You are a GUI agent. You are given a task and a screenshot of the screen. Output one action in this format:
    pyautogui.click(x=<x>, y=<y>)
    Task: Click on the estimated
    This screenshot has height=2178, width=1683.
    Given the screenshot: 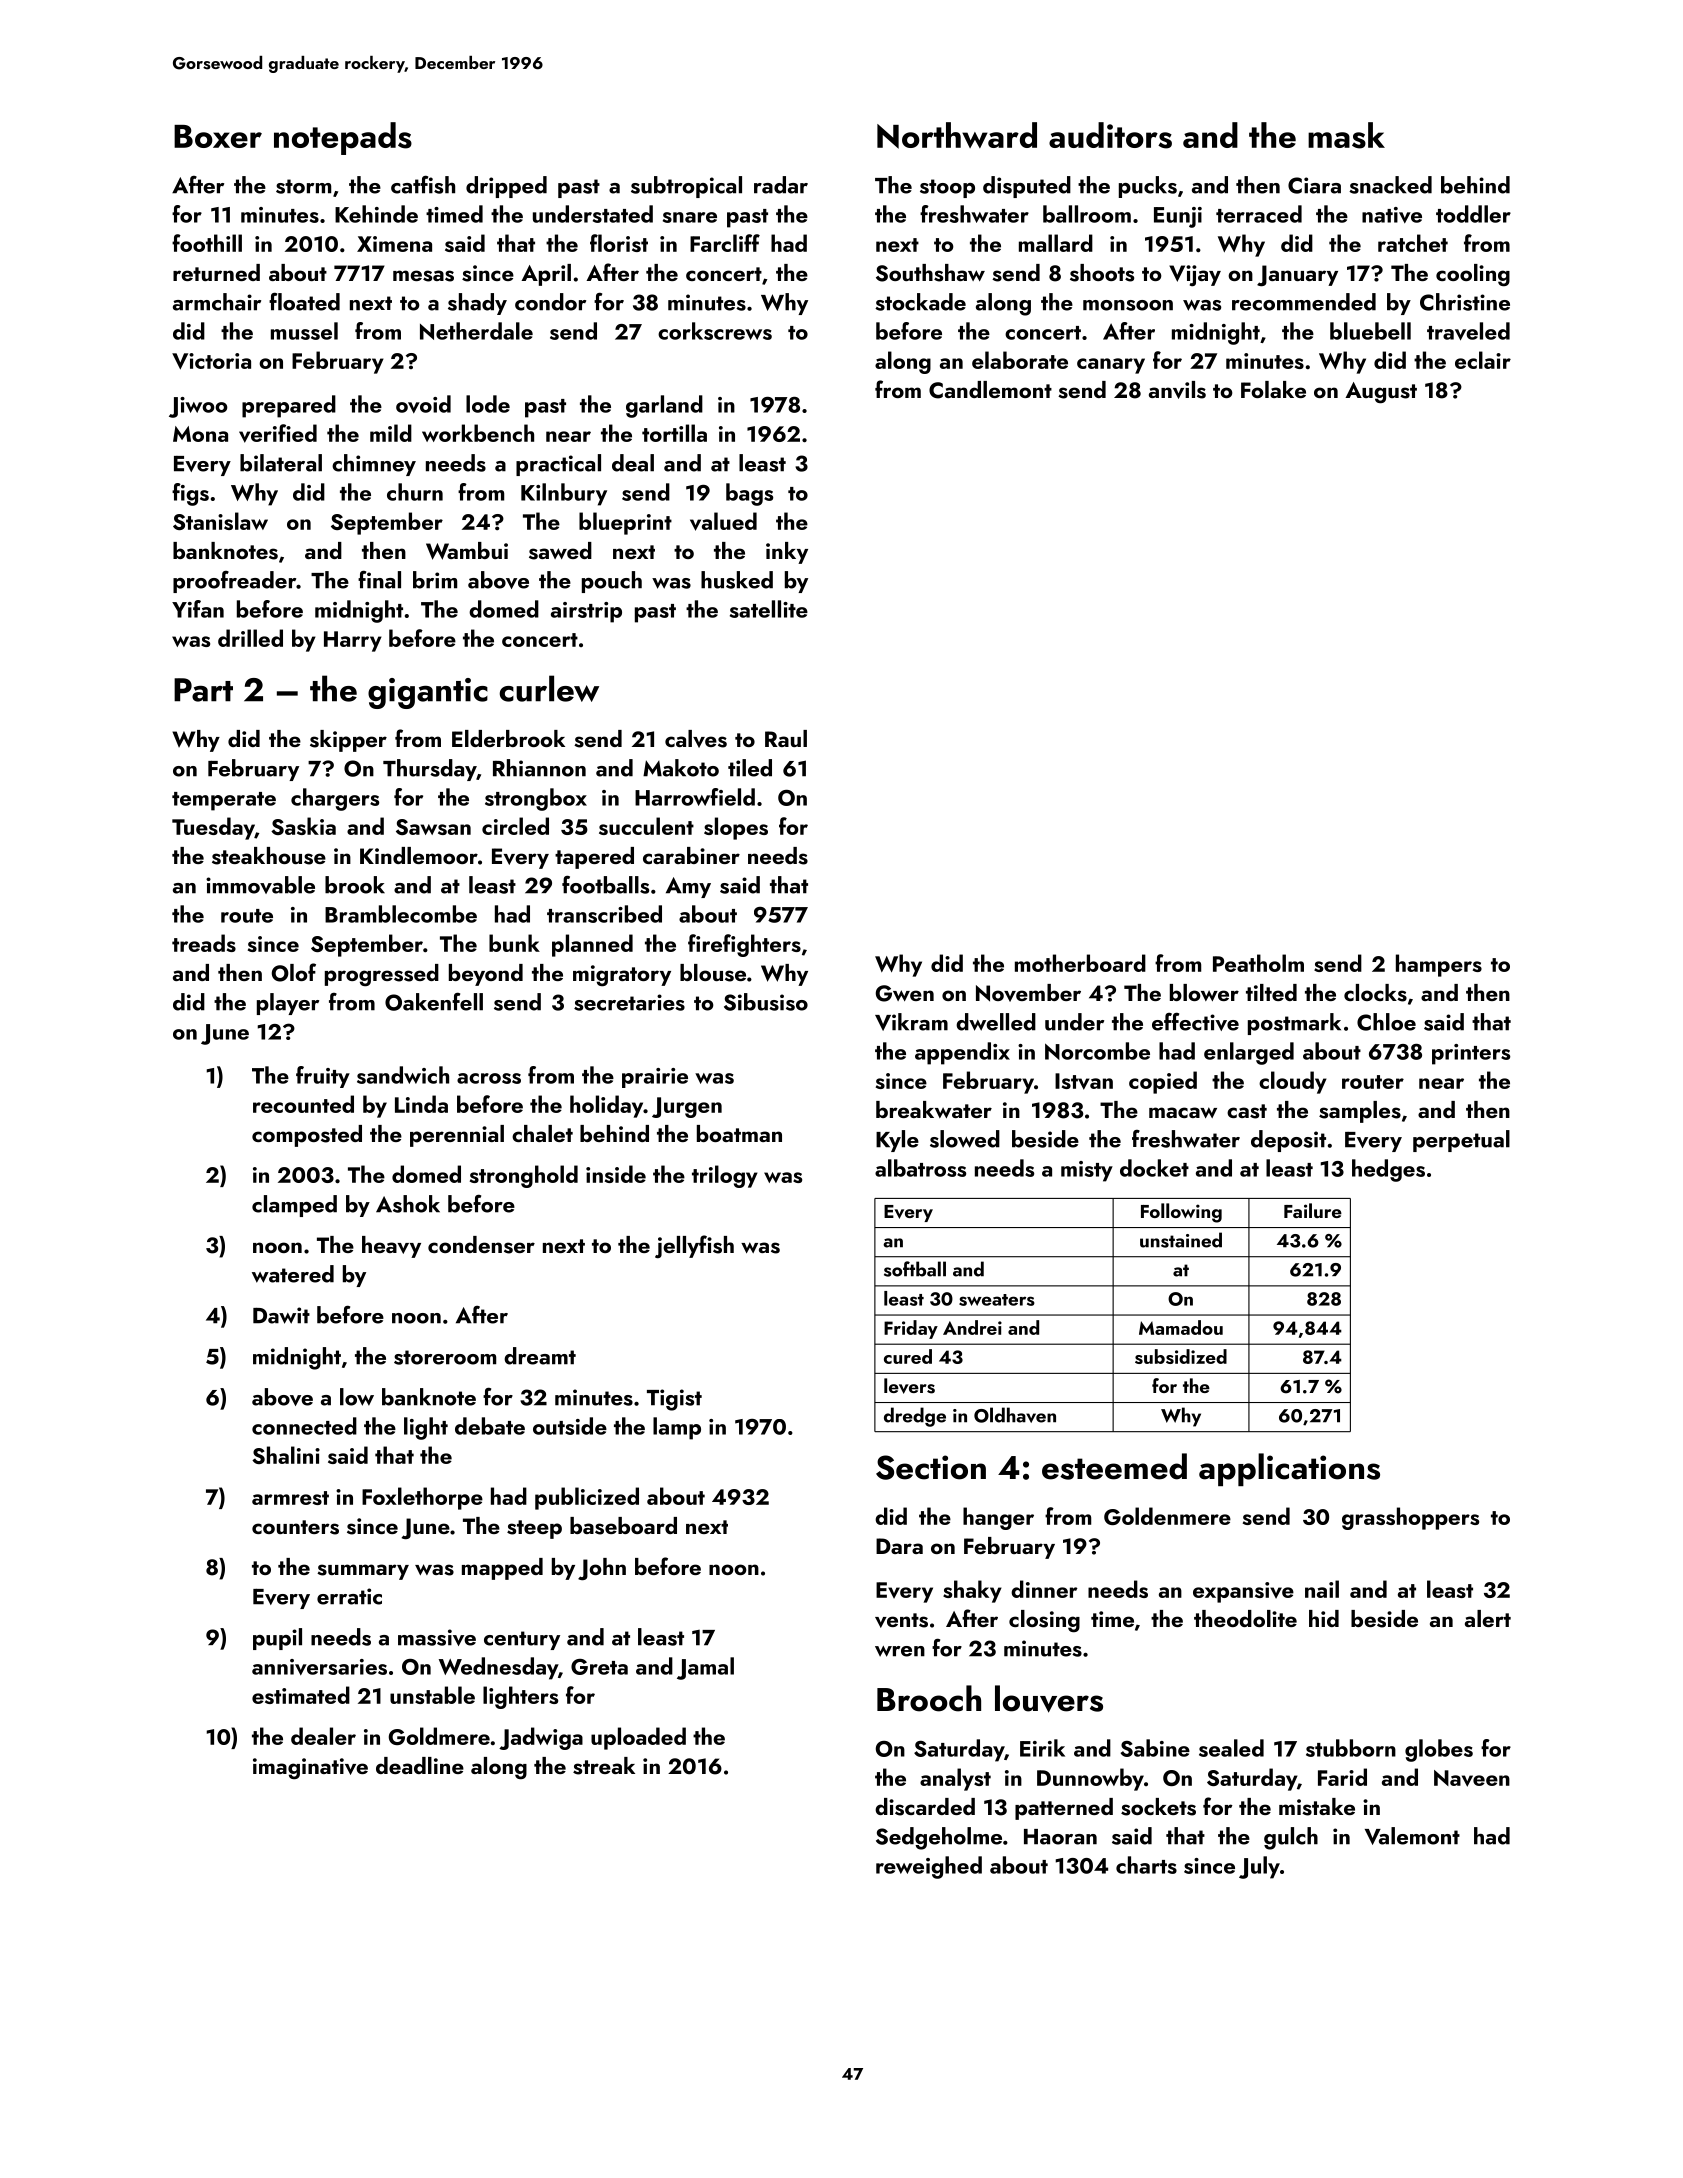 What is the action you would take?
    pyautogui.click(x=301, y=1695)
